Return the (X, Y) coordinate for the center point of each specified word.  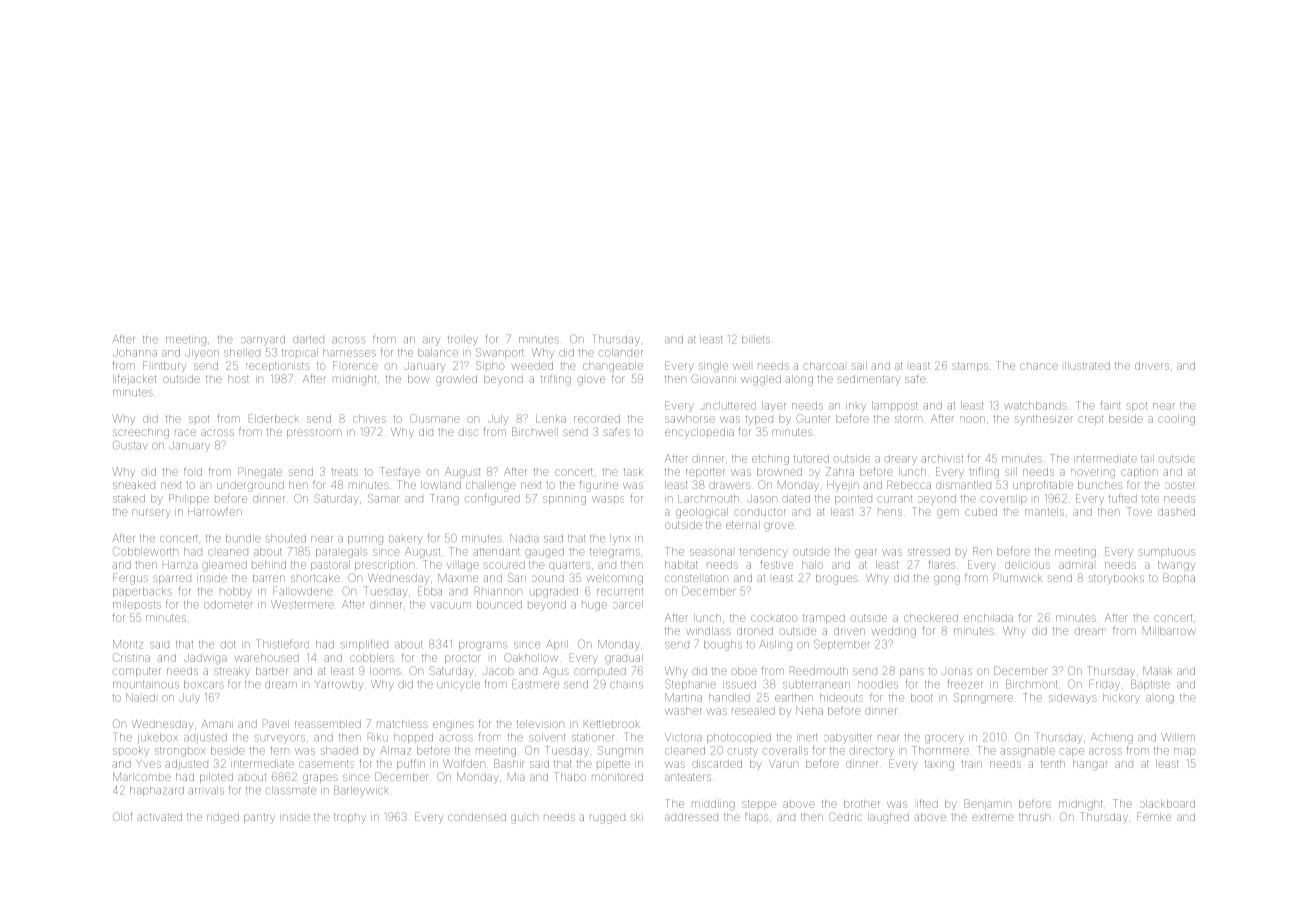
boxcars (204, 684)
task (633, 472)
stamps (970, 367)
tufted (1123, 498)
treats (344, 472)
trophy (350, 818)
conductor (760, 512)
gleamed (224, 566)
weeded (532, 366)
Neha (809, 710)
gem (948, 513)
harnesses (349, 352)
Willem (1178, 737)
